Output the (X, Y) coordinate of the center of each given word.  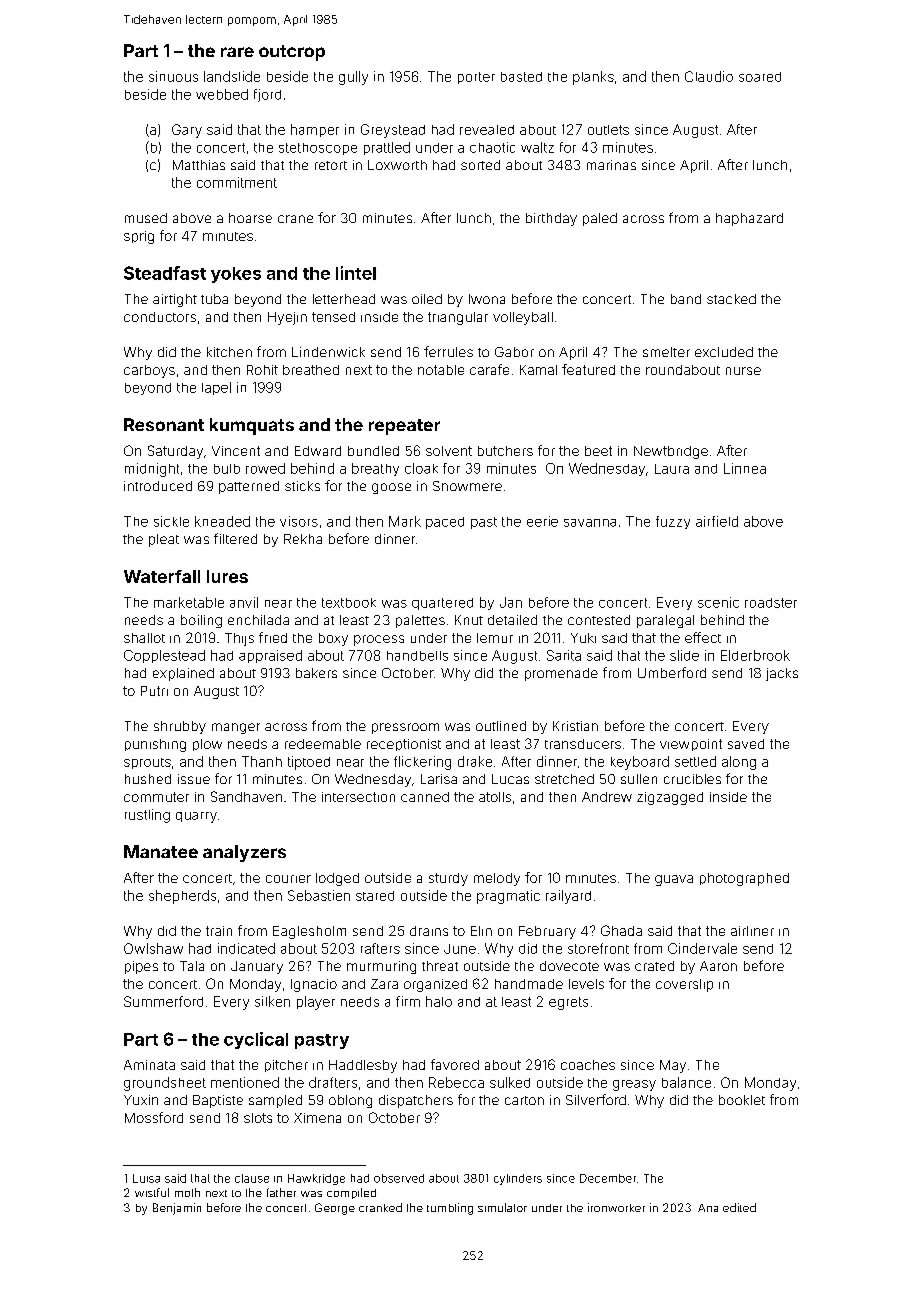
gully (353, 78)
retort (331, 165)
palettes (420, 621)
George (335, 1209)
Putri (154, 691)
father (281, 1192)
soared (760, 77)
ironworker (616, 1207)
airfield (717, 521)
